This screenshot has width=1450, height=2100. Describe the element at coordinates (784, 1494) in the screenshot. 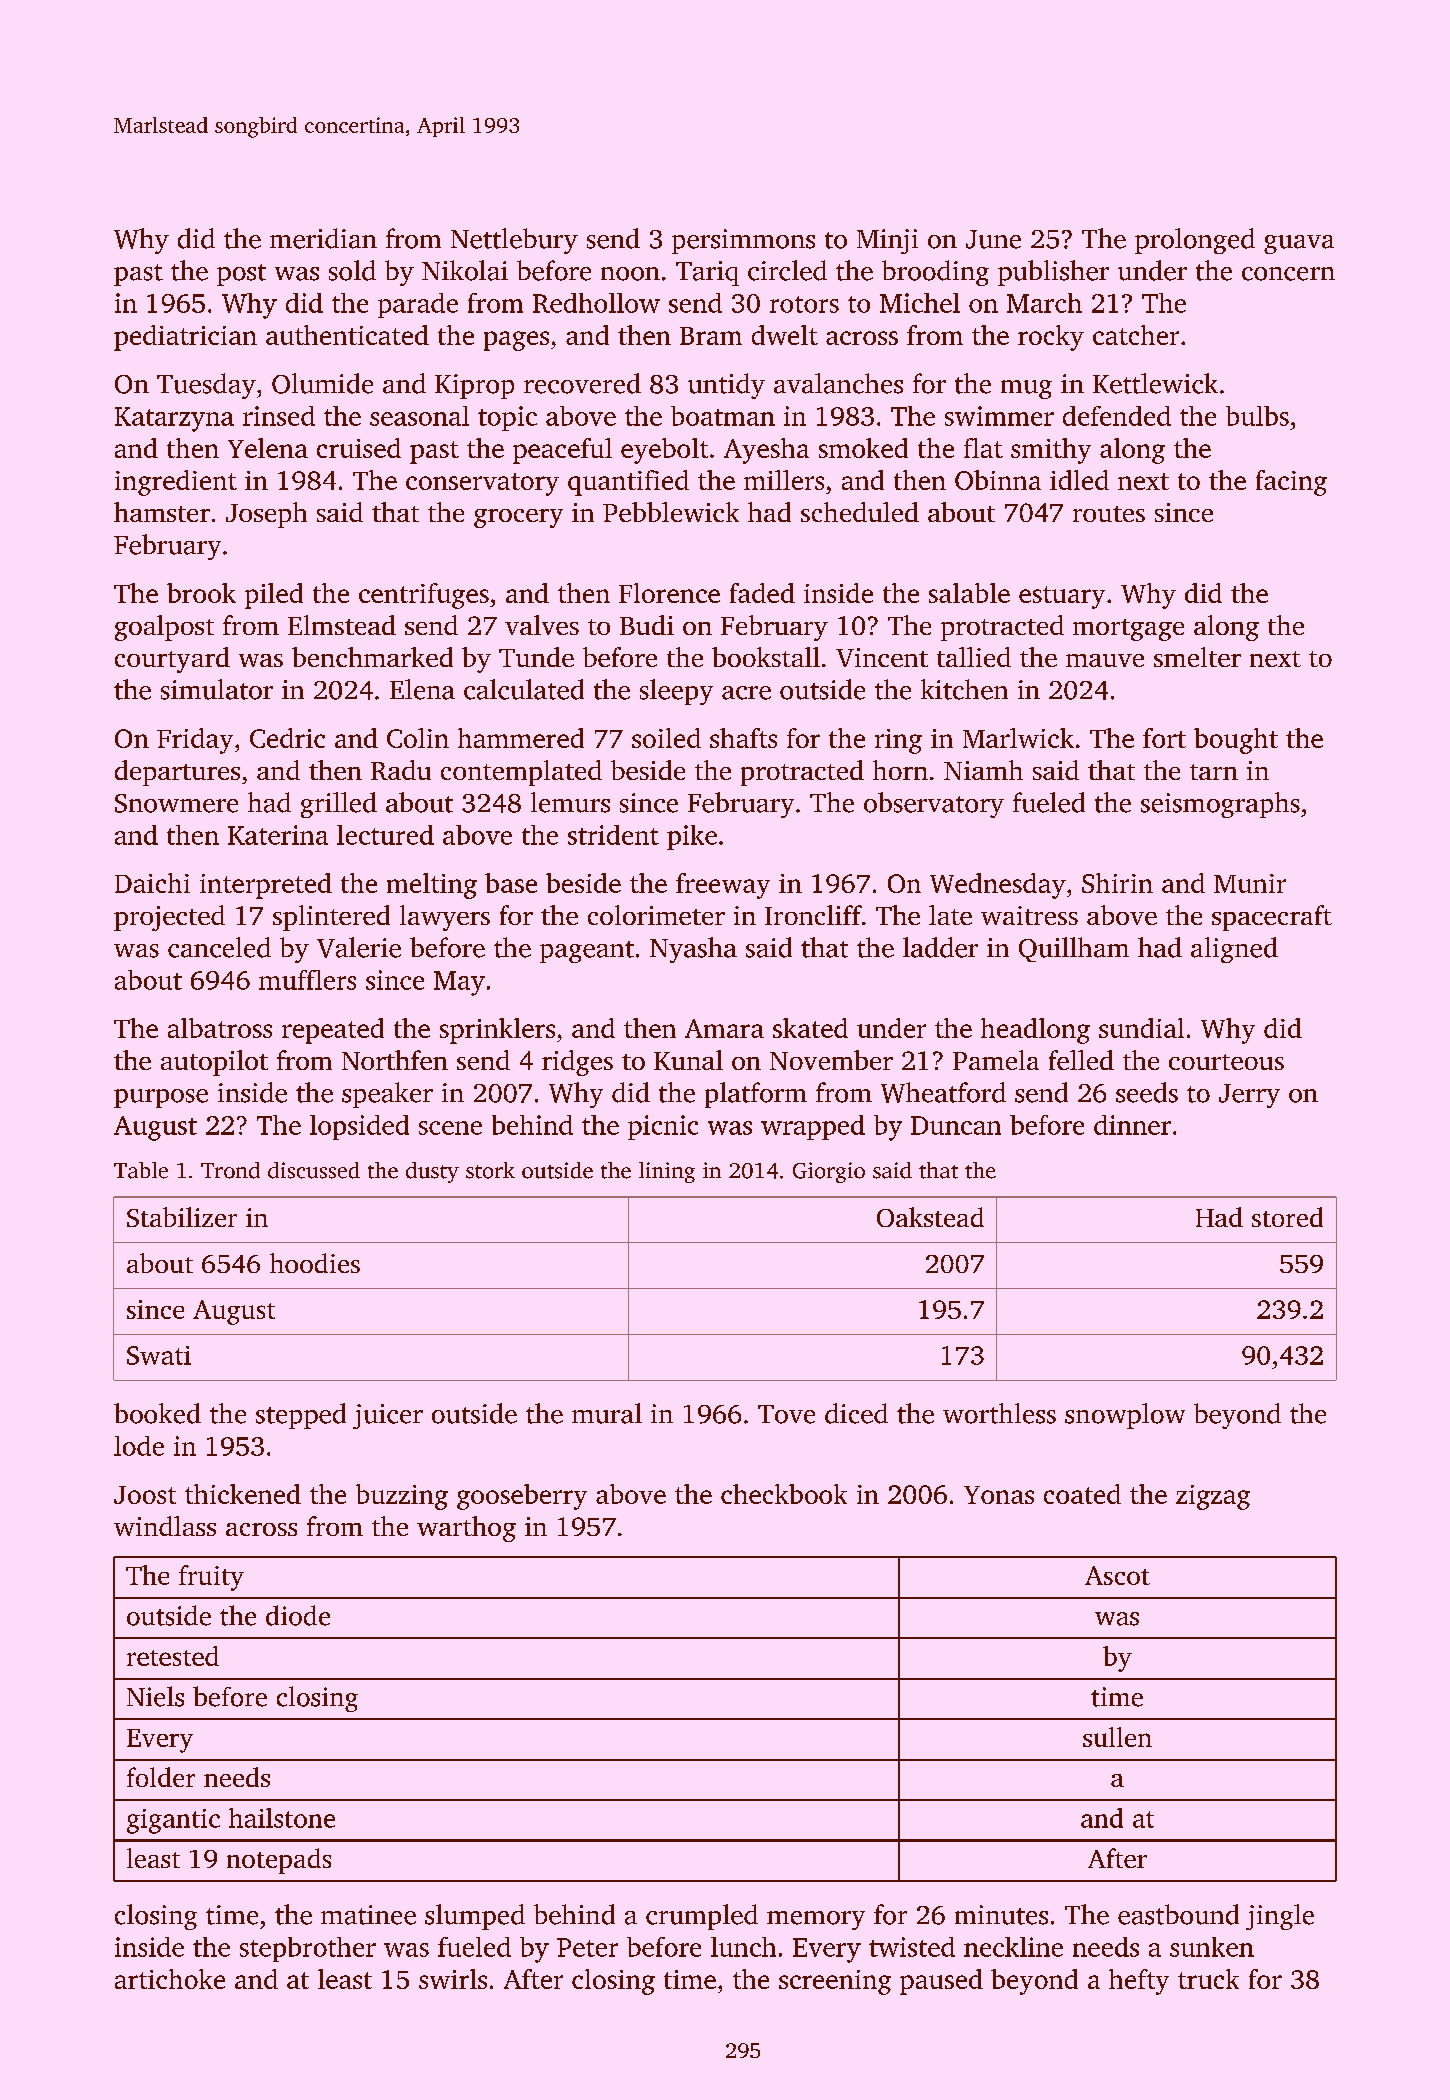

I see `checkbook` at that location.
